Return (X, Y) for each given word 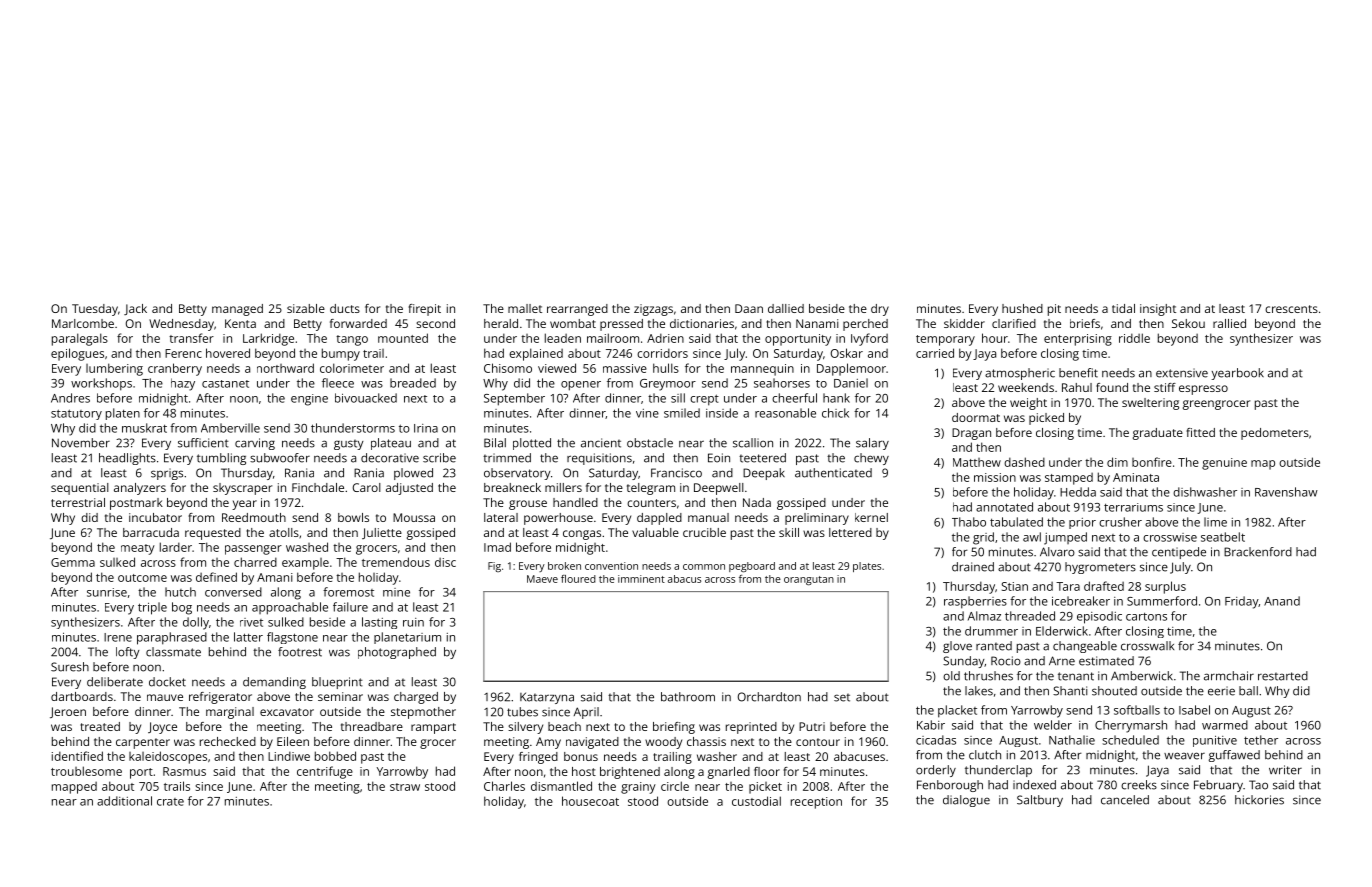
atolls (284, 532)
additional (124, 801)
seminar (340, 696)
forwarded (358, 323)
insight (1158, 310)
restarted (1283, 676)
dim (1117, 462)
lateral (501, 517)
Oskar (847, 353)
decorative (390, 458)
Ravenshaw (1286, 492)
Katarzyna (547, 698)
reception (816, 803)
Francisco (676, 473)
